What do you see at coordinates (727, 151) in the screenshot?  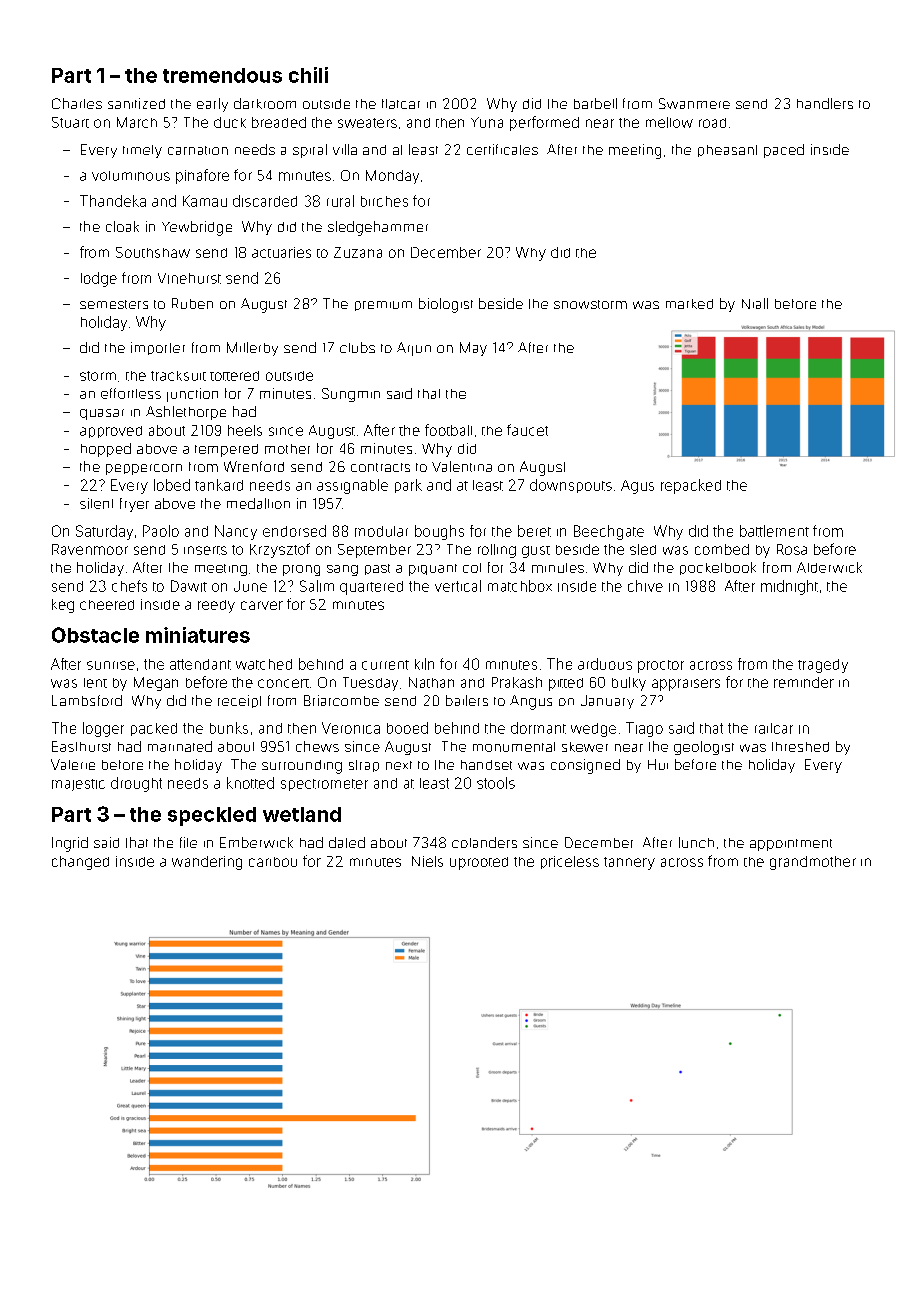 I see `pheasant` at bounding box center [727, 151].
